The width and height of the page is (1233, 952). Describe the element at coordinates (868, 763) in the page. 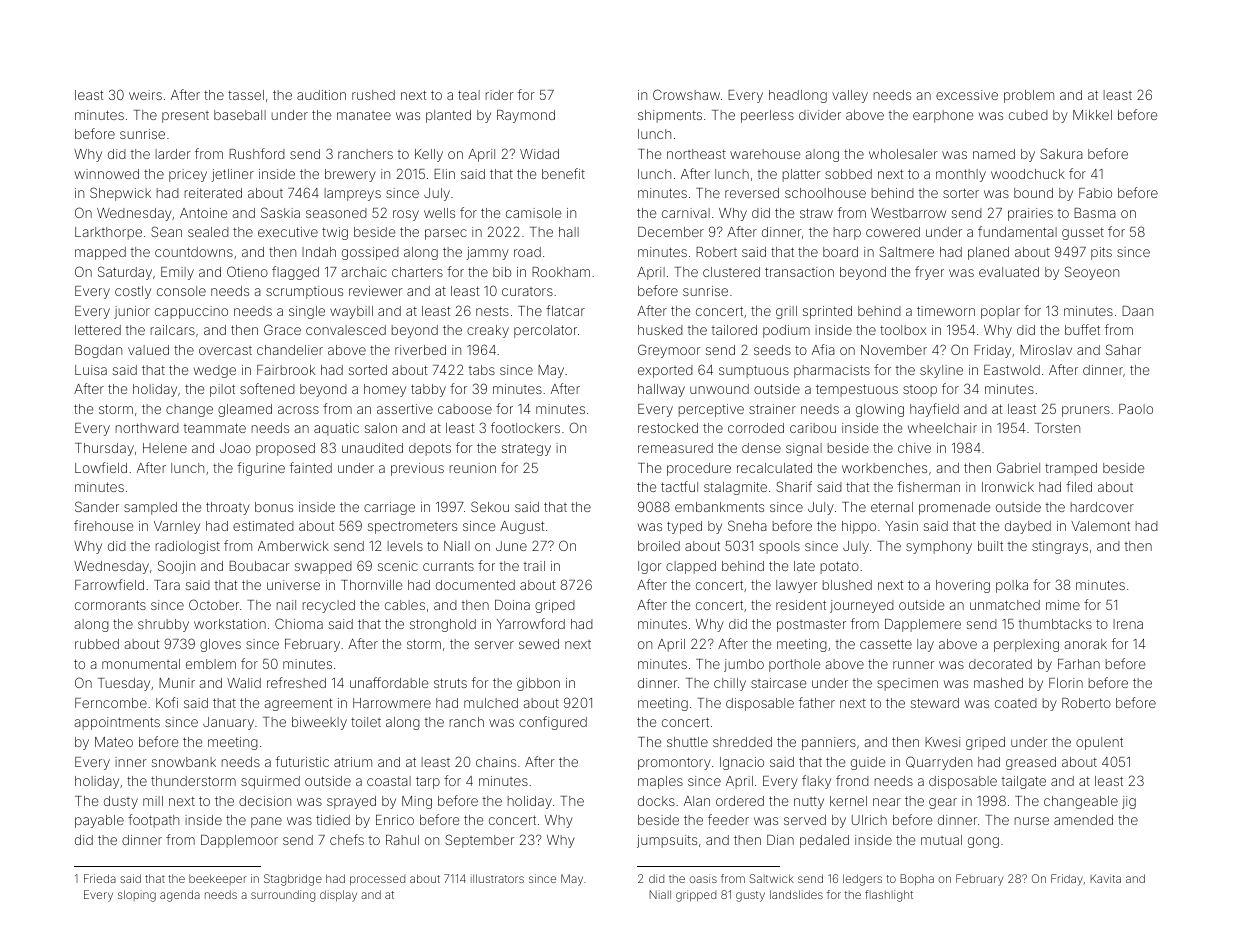

I see `guide` at that location.
